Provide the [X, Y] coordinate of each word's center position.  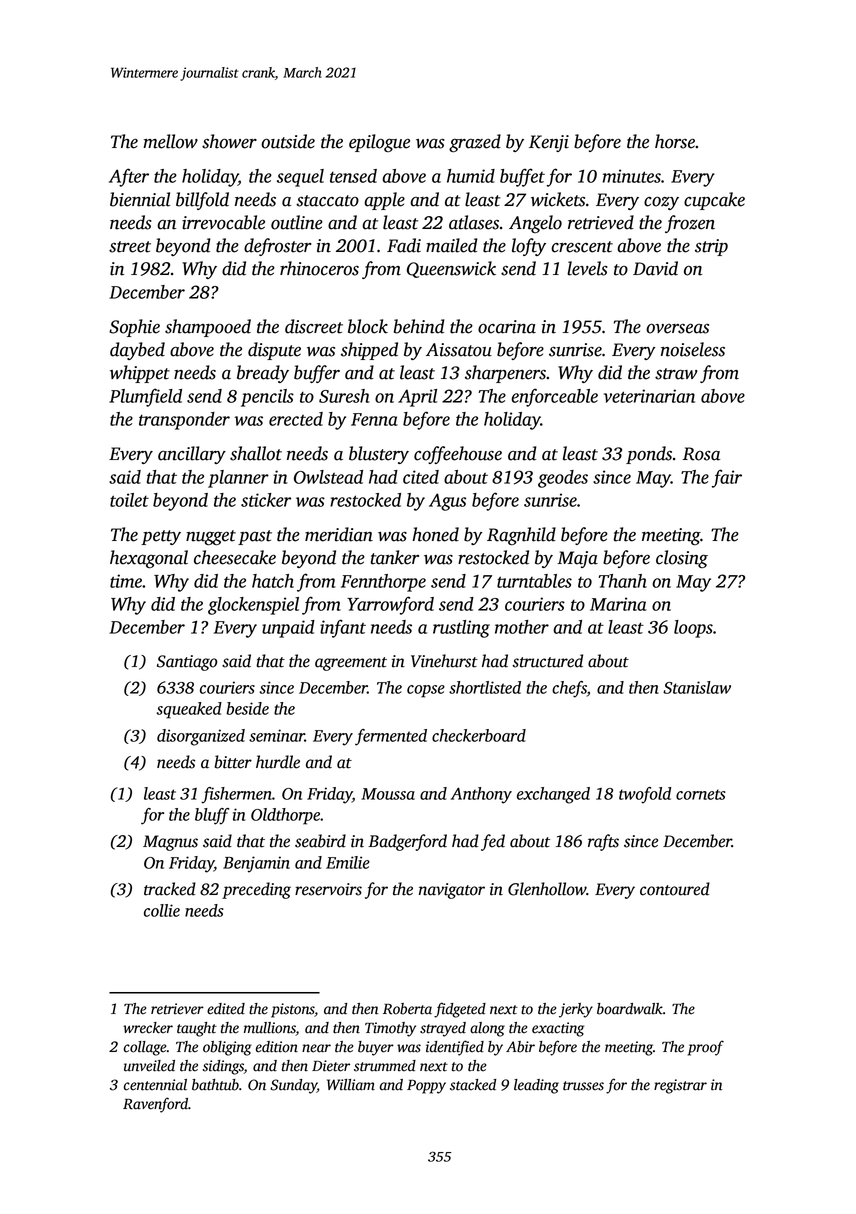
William [351, 1085]
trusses [583, 1086]
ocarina [507, 327]
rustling [461, 629]
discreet [314, 326]
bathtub [215, 1085]
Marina [618, 604]
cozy [661, 203]
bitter [233, 762]
